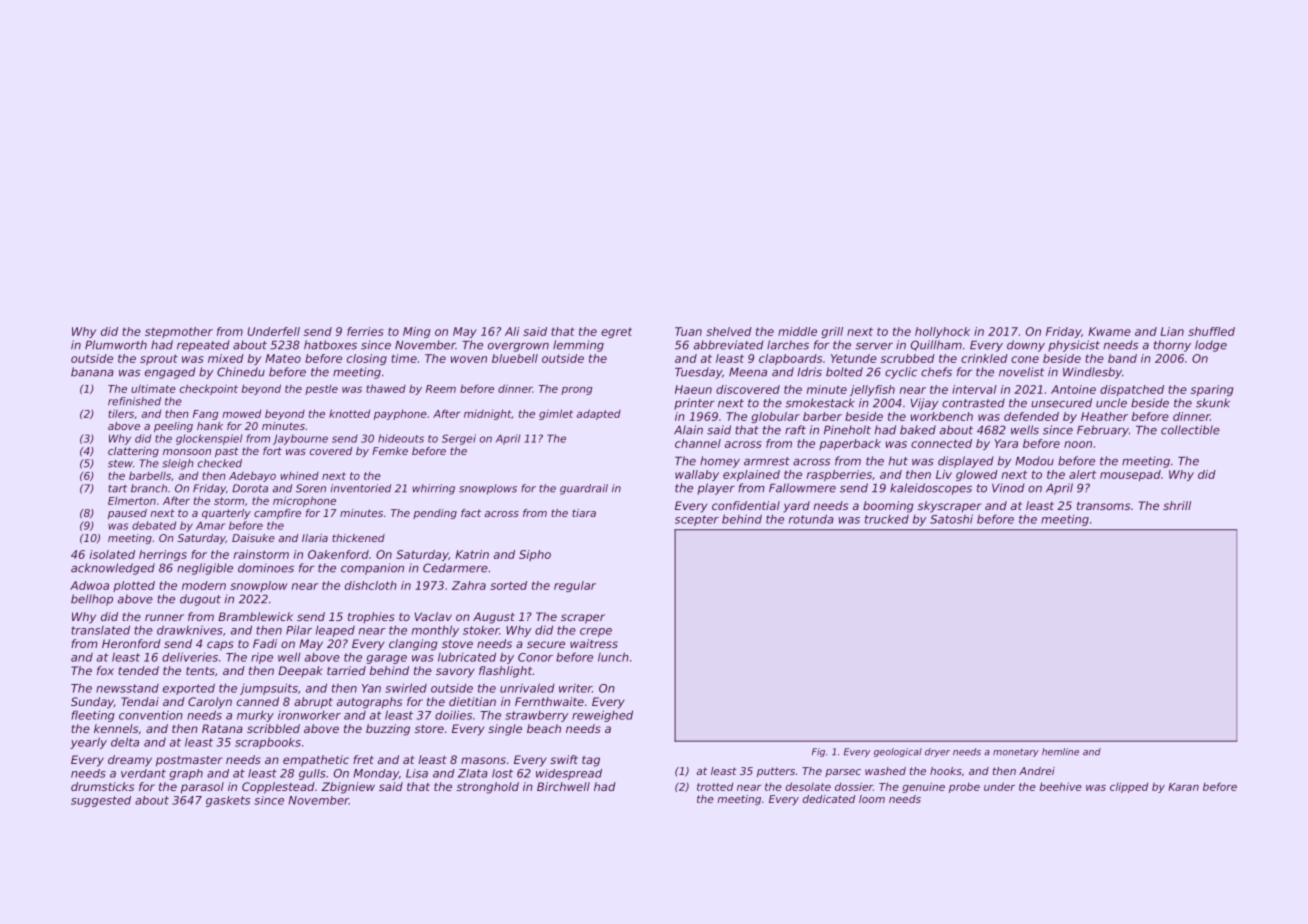  I want to click on dryer, so click(937, 752).
